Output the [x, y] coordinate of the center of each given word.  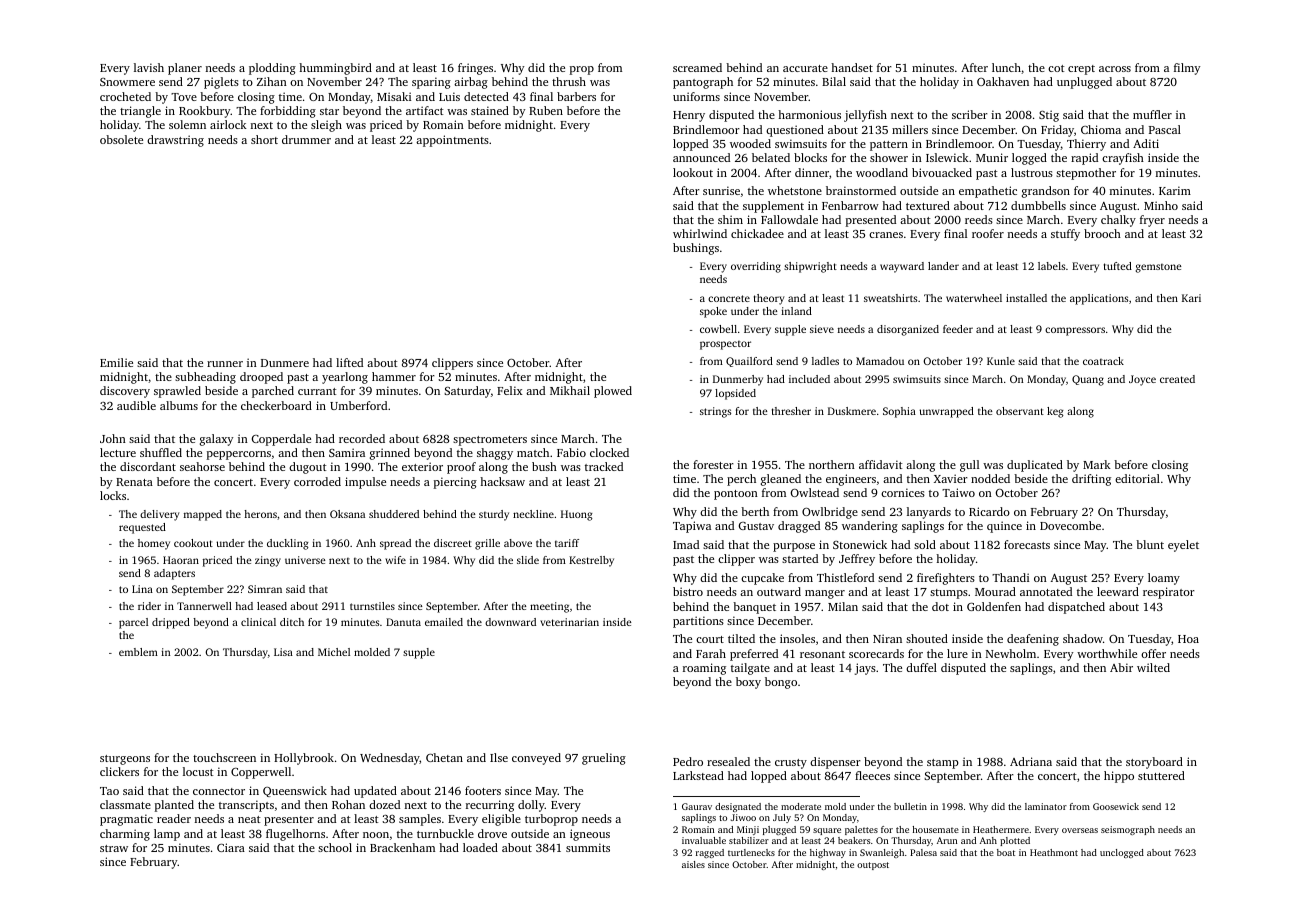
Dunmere [285, 363]
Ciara [231, 847]
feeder [958, 329]
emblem [138, 652]
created [1177, 379]
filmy [1187, 69]
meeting [549, 607]
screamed [697, 67]
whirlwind [700, 233]
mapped [203, 515]
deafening [1033, 640]
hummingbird [335, 69]
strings [715, 412]
